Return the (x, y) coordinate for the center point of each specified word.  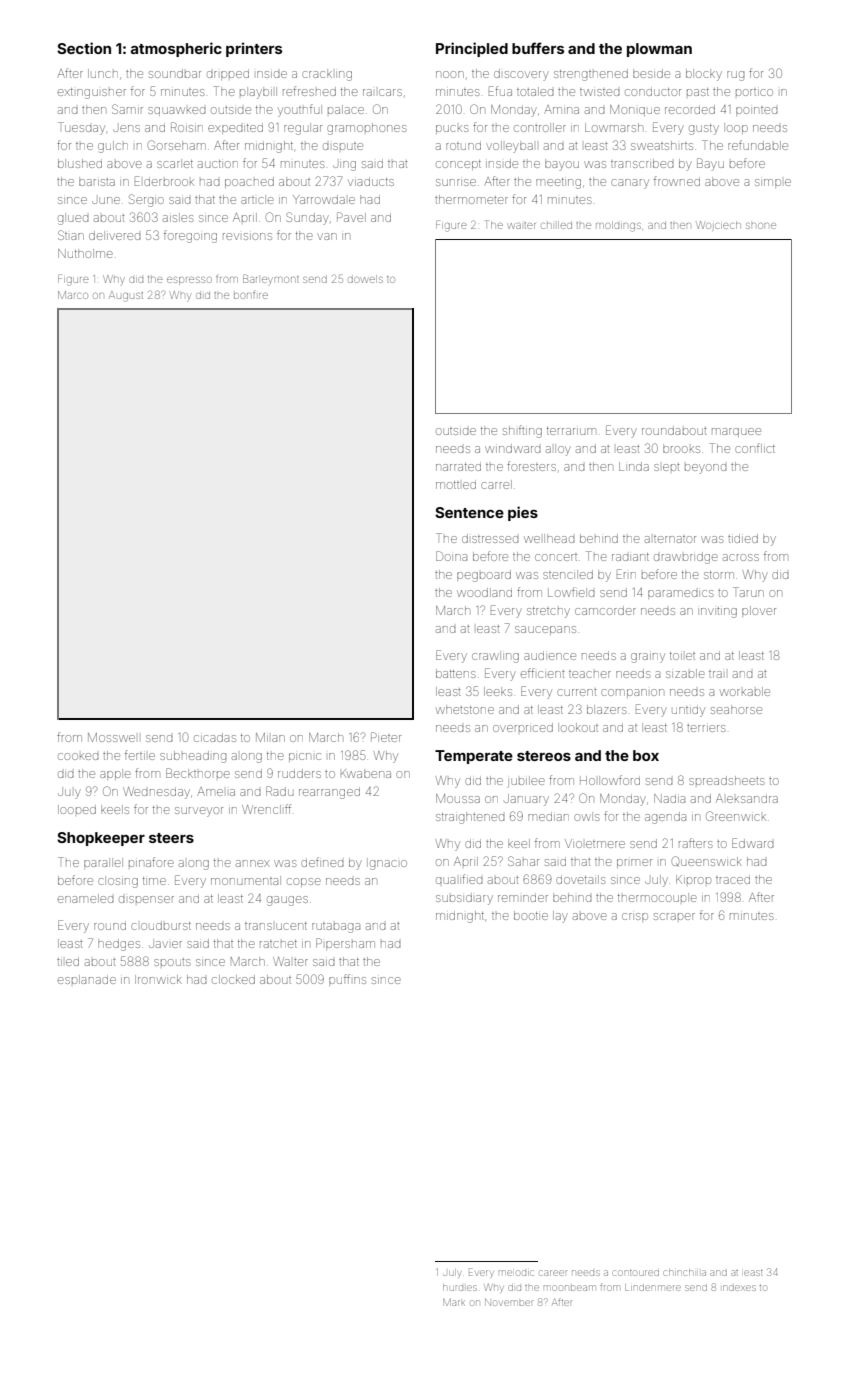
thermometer (471, 199)
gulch (113, 147)
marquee (736, 432)
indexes (739, 1288)
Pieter (386, 737)
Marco (73, 295)
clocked (233, 979)
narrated (458, 467)
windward (512, 448)
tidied (743, 538)
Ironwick (158, 979)
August (126, 296)
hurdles (460, 1287)
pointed (756, 111)
